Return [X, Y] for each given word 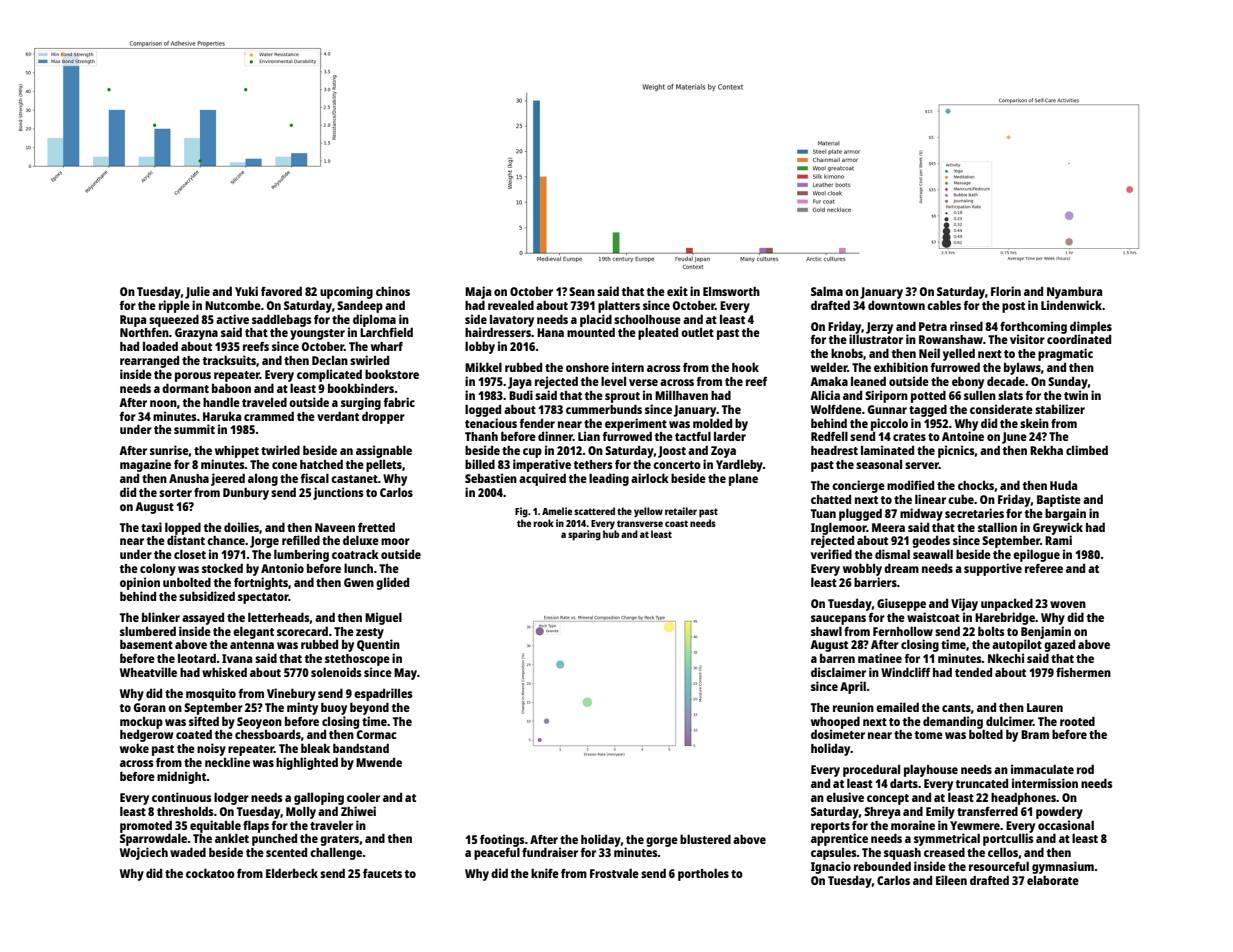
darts [904, 783]
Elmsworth [731, 291]
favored [281, 291]
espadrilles [383, 694]
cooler [363, 797]
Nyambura [1074, 292]
